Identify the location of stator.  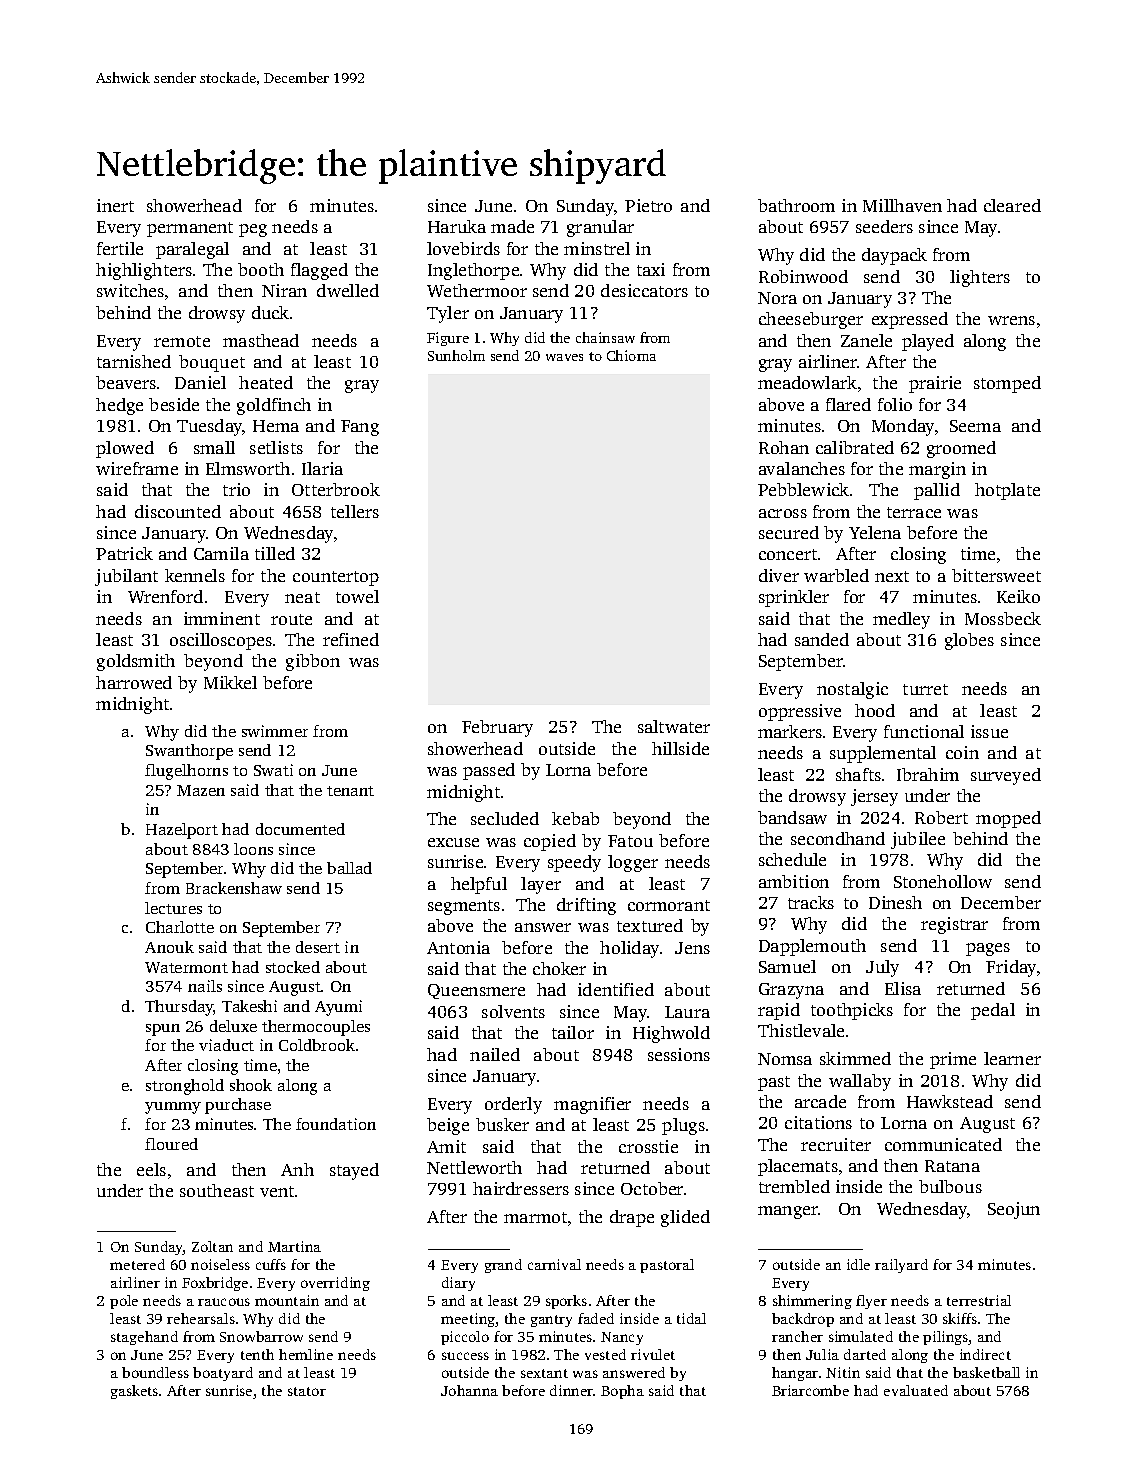
(307, 1391).
